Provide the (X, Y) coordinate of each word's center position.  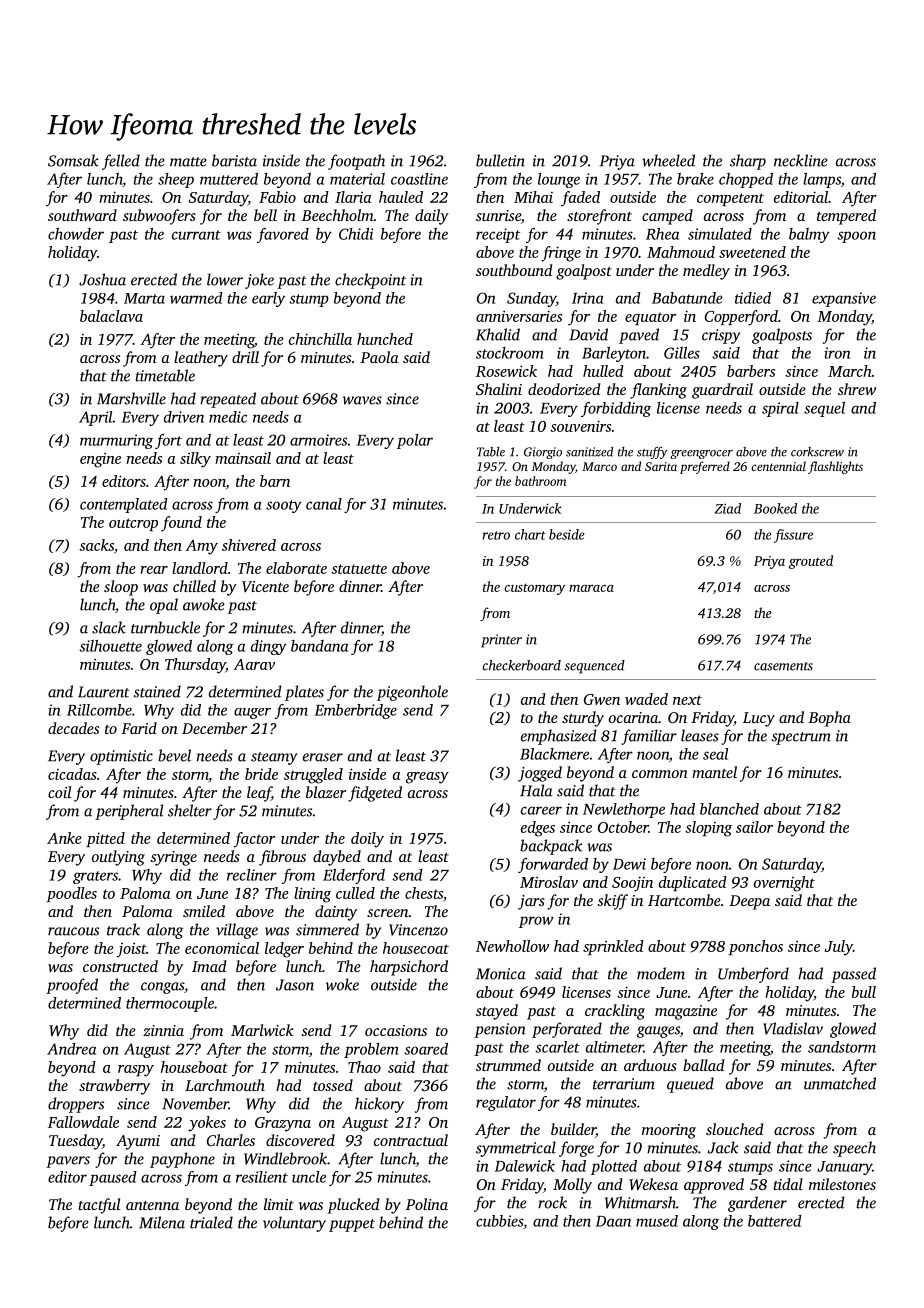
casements (783, 666)
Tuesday (75, 1142)
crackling (615, 1012)
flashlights (835, 467)
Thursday (195, 666)
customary (534, 589)
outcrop (133, 524)
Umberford (753, 975)
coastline (419, 179)
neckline (800, 160)
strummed (508, 1065)
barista (234, 160)
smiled (204, 911)
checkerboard (521, 665)
